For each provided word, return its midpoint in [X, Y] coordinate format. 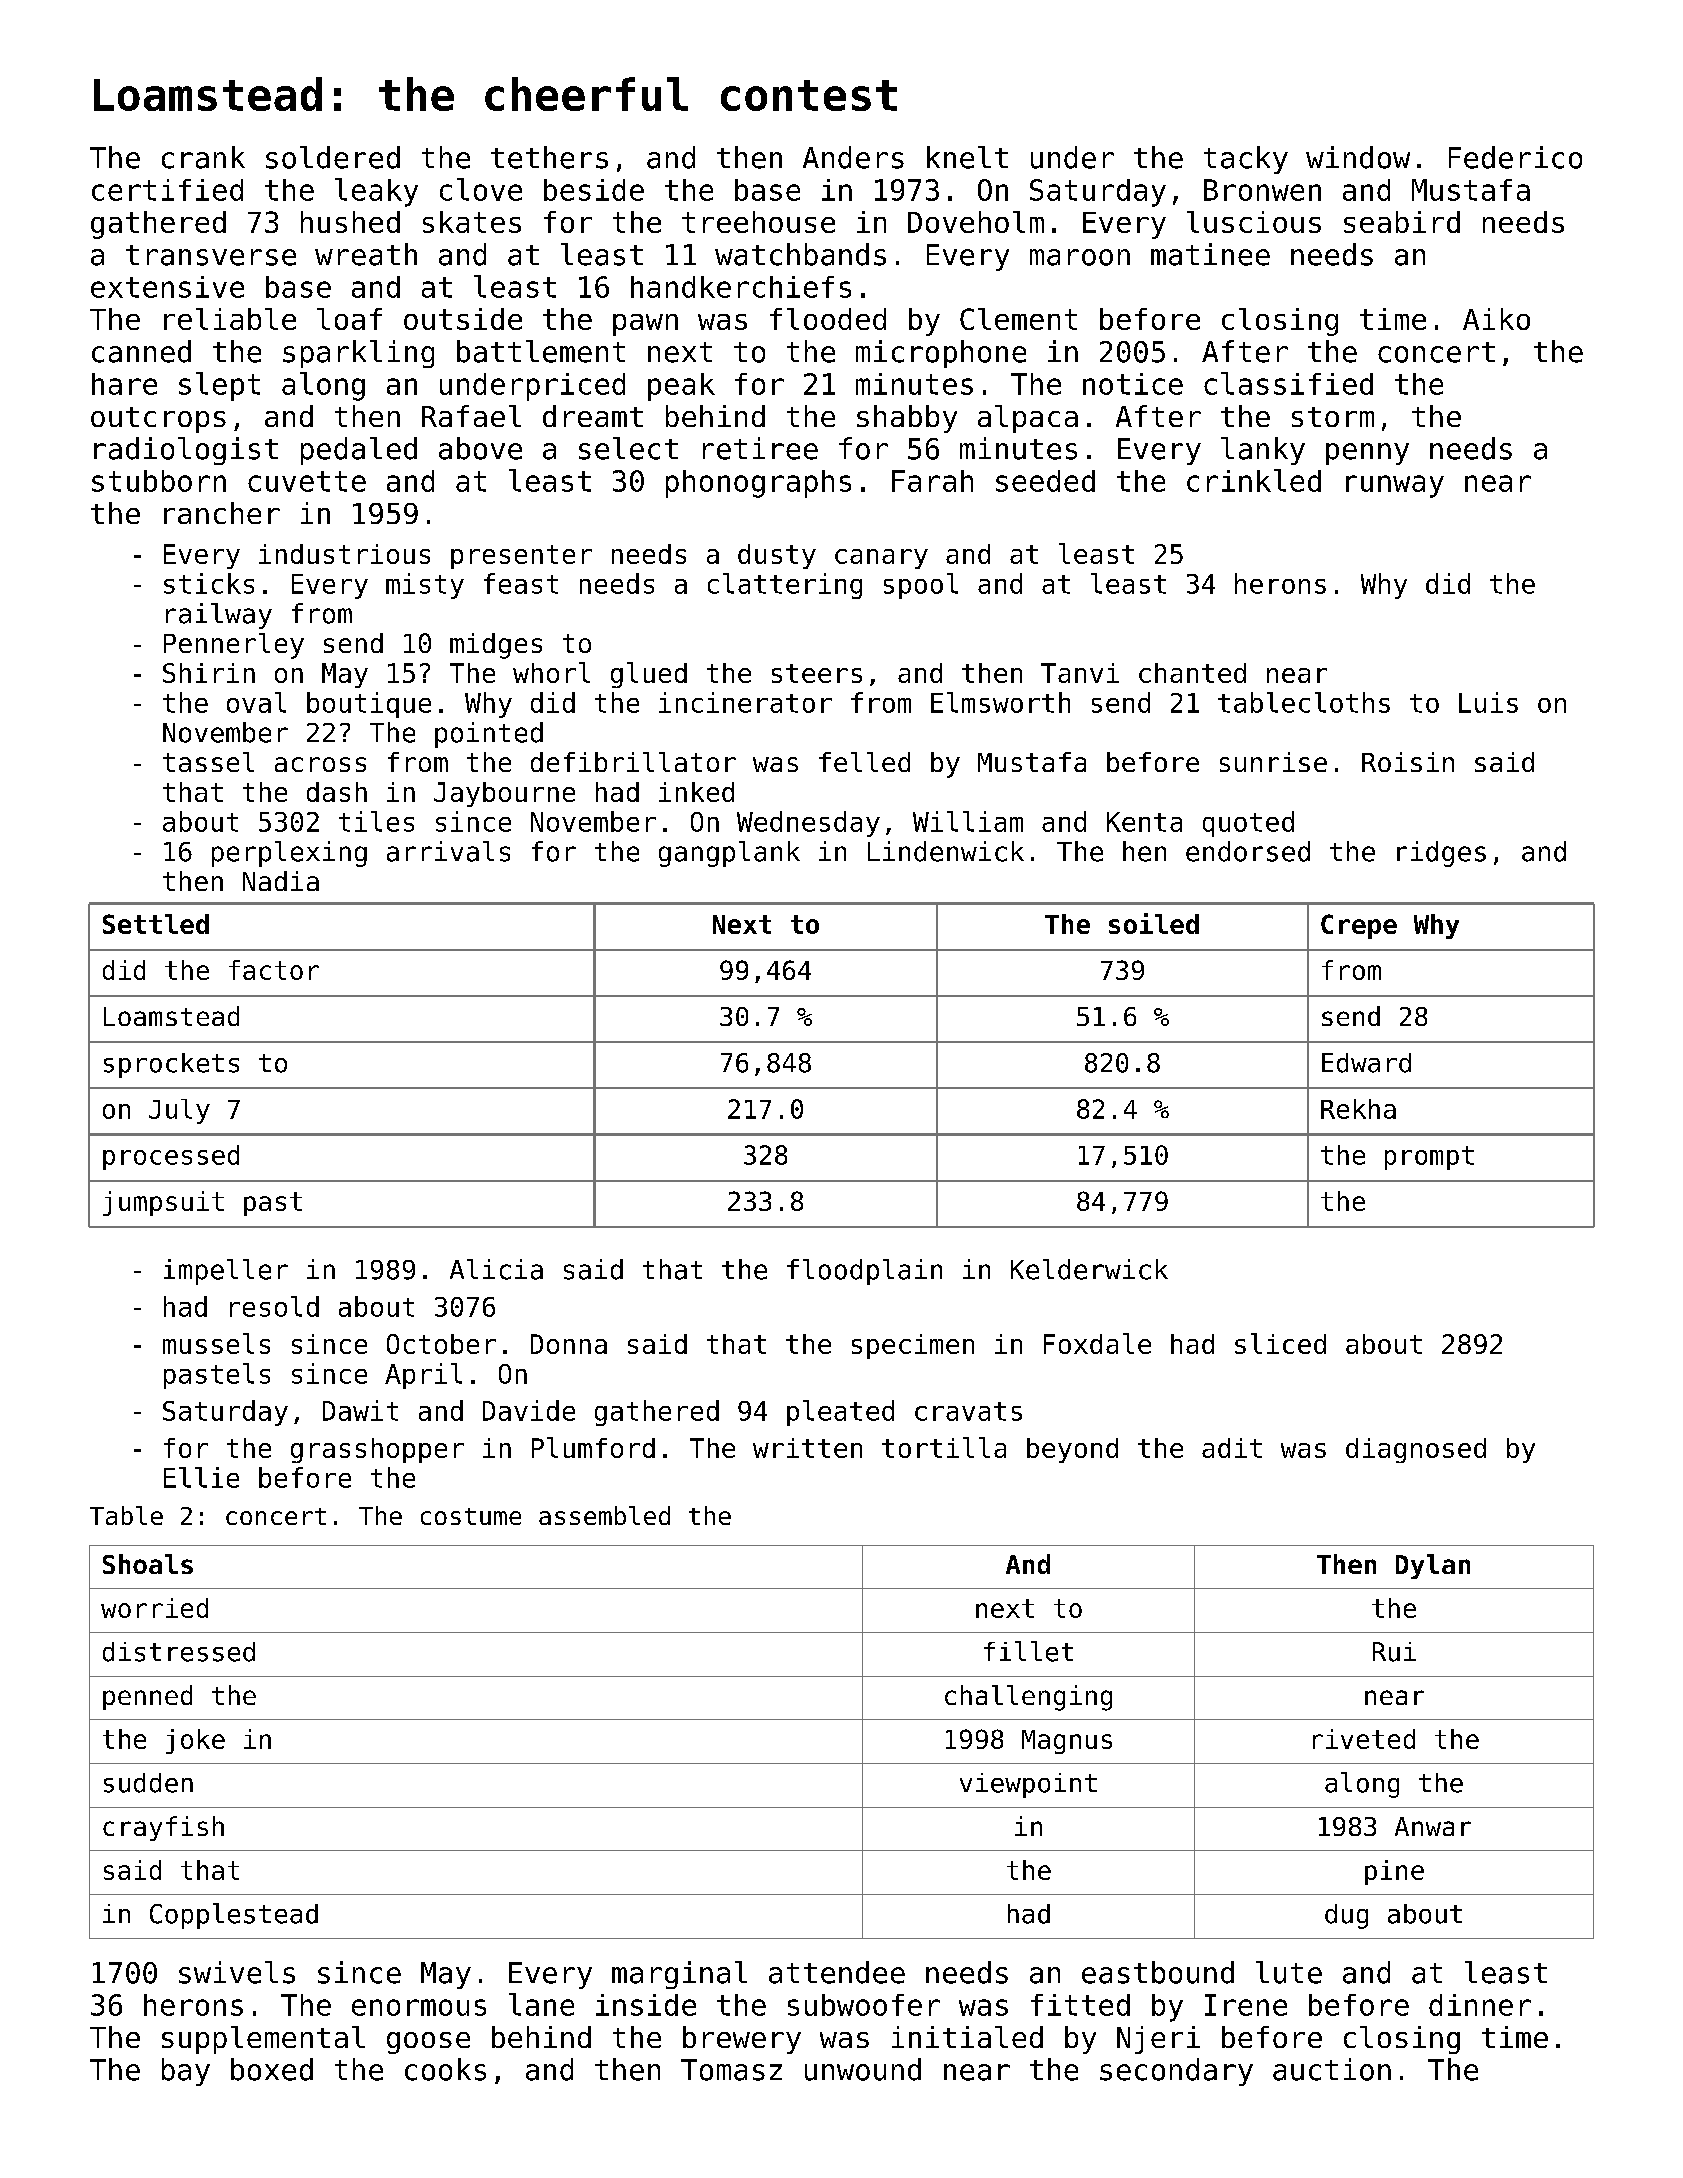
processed [171, 1157]
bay [186, 2072]
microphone [941, 354]
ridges [1441, 854]
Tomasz [731, 2070]
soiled [1154, 923]
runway [1395, 486]
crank [203, 157]
